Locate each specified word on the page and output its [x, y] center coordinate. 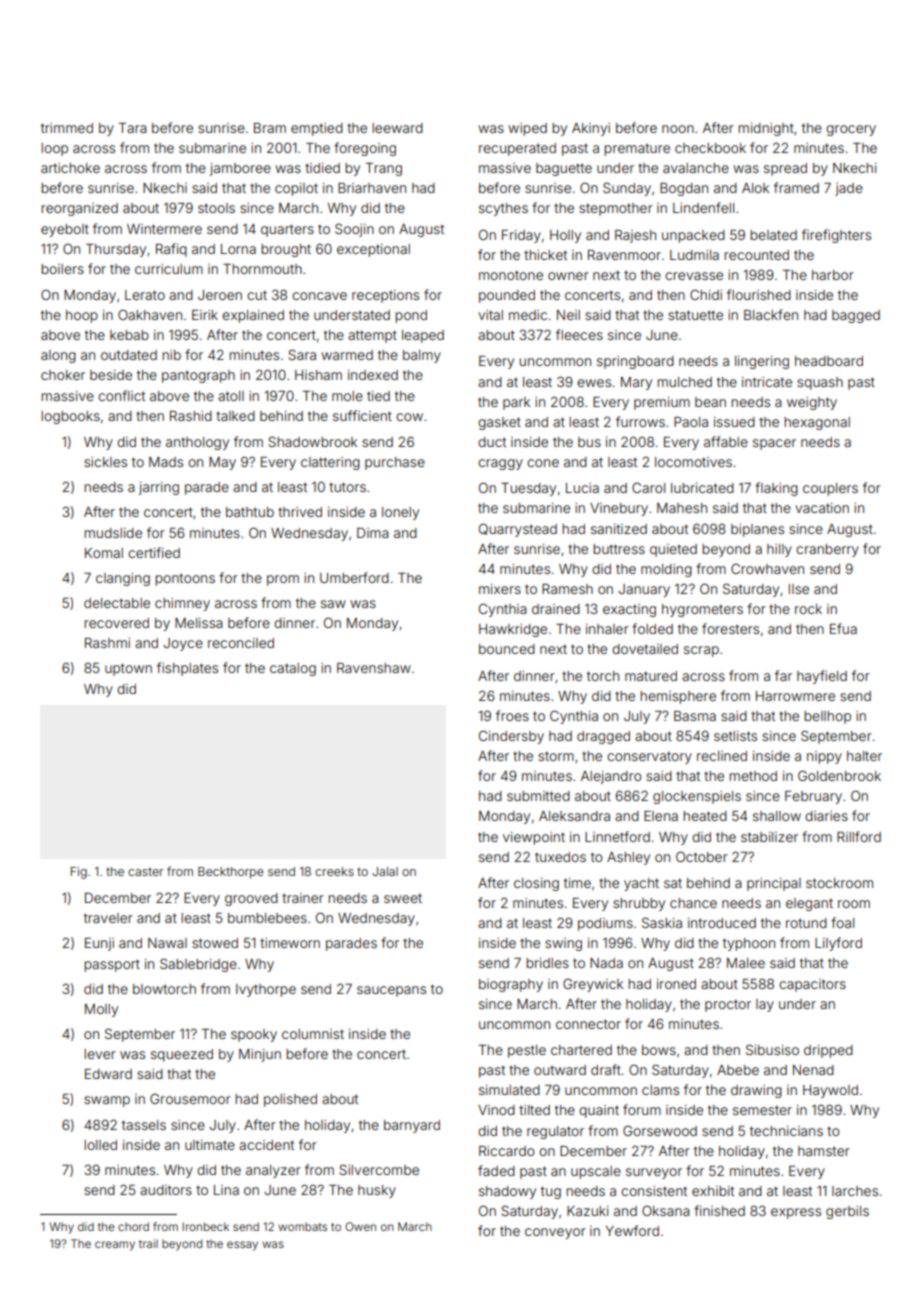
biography [511, 985]
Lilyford [838, 944]
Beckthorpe [230, 873]
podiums [605, 924]
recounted [756, 255]
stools [216, 208]
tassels [144, 1125]
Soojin [354, 230]
